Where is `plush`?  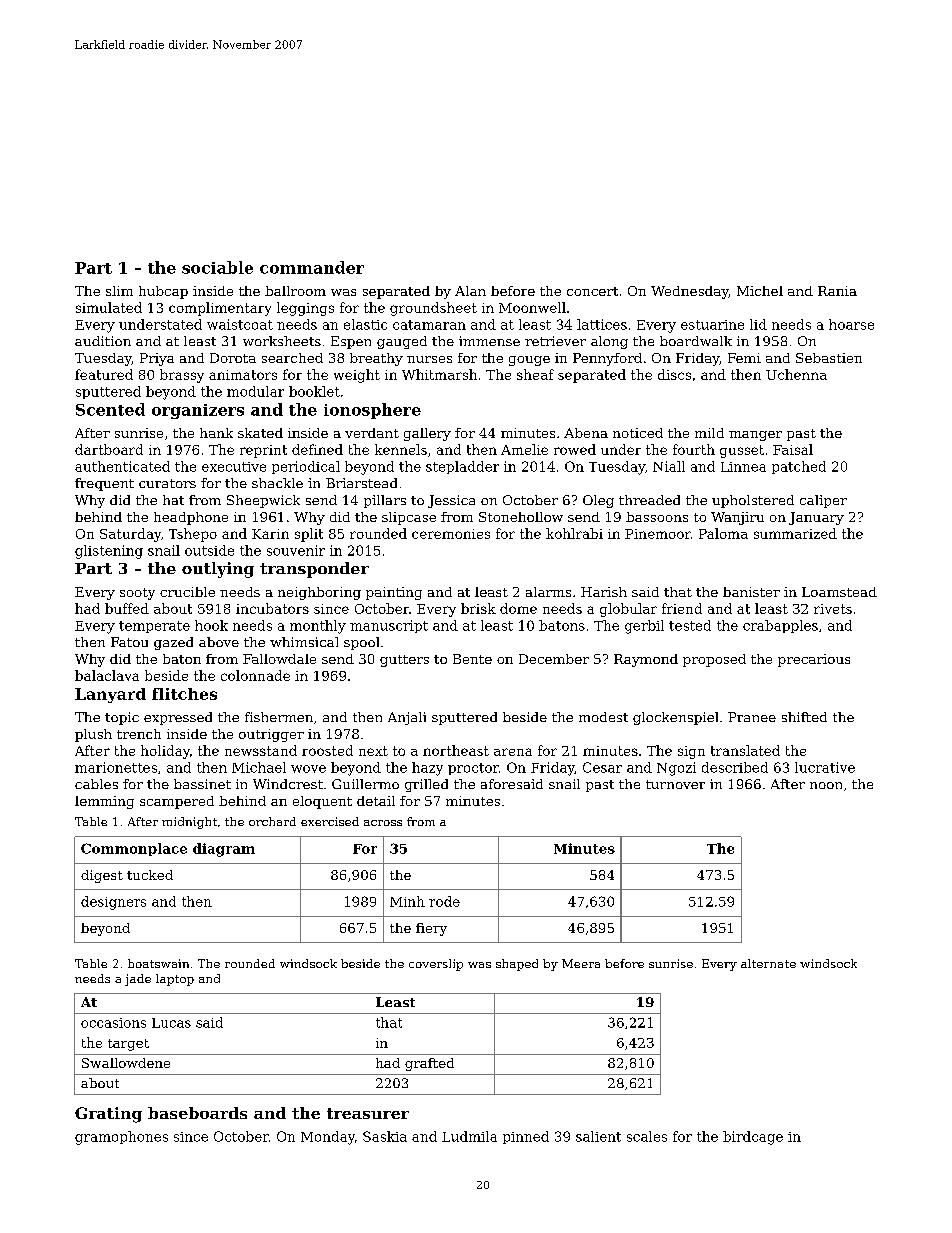
plush is located at coordinates (93, 735).
